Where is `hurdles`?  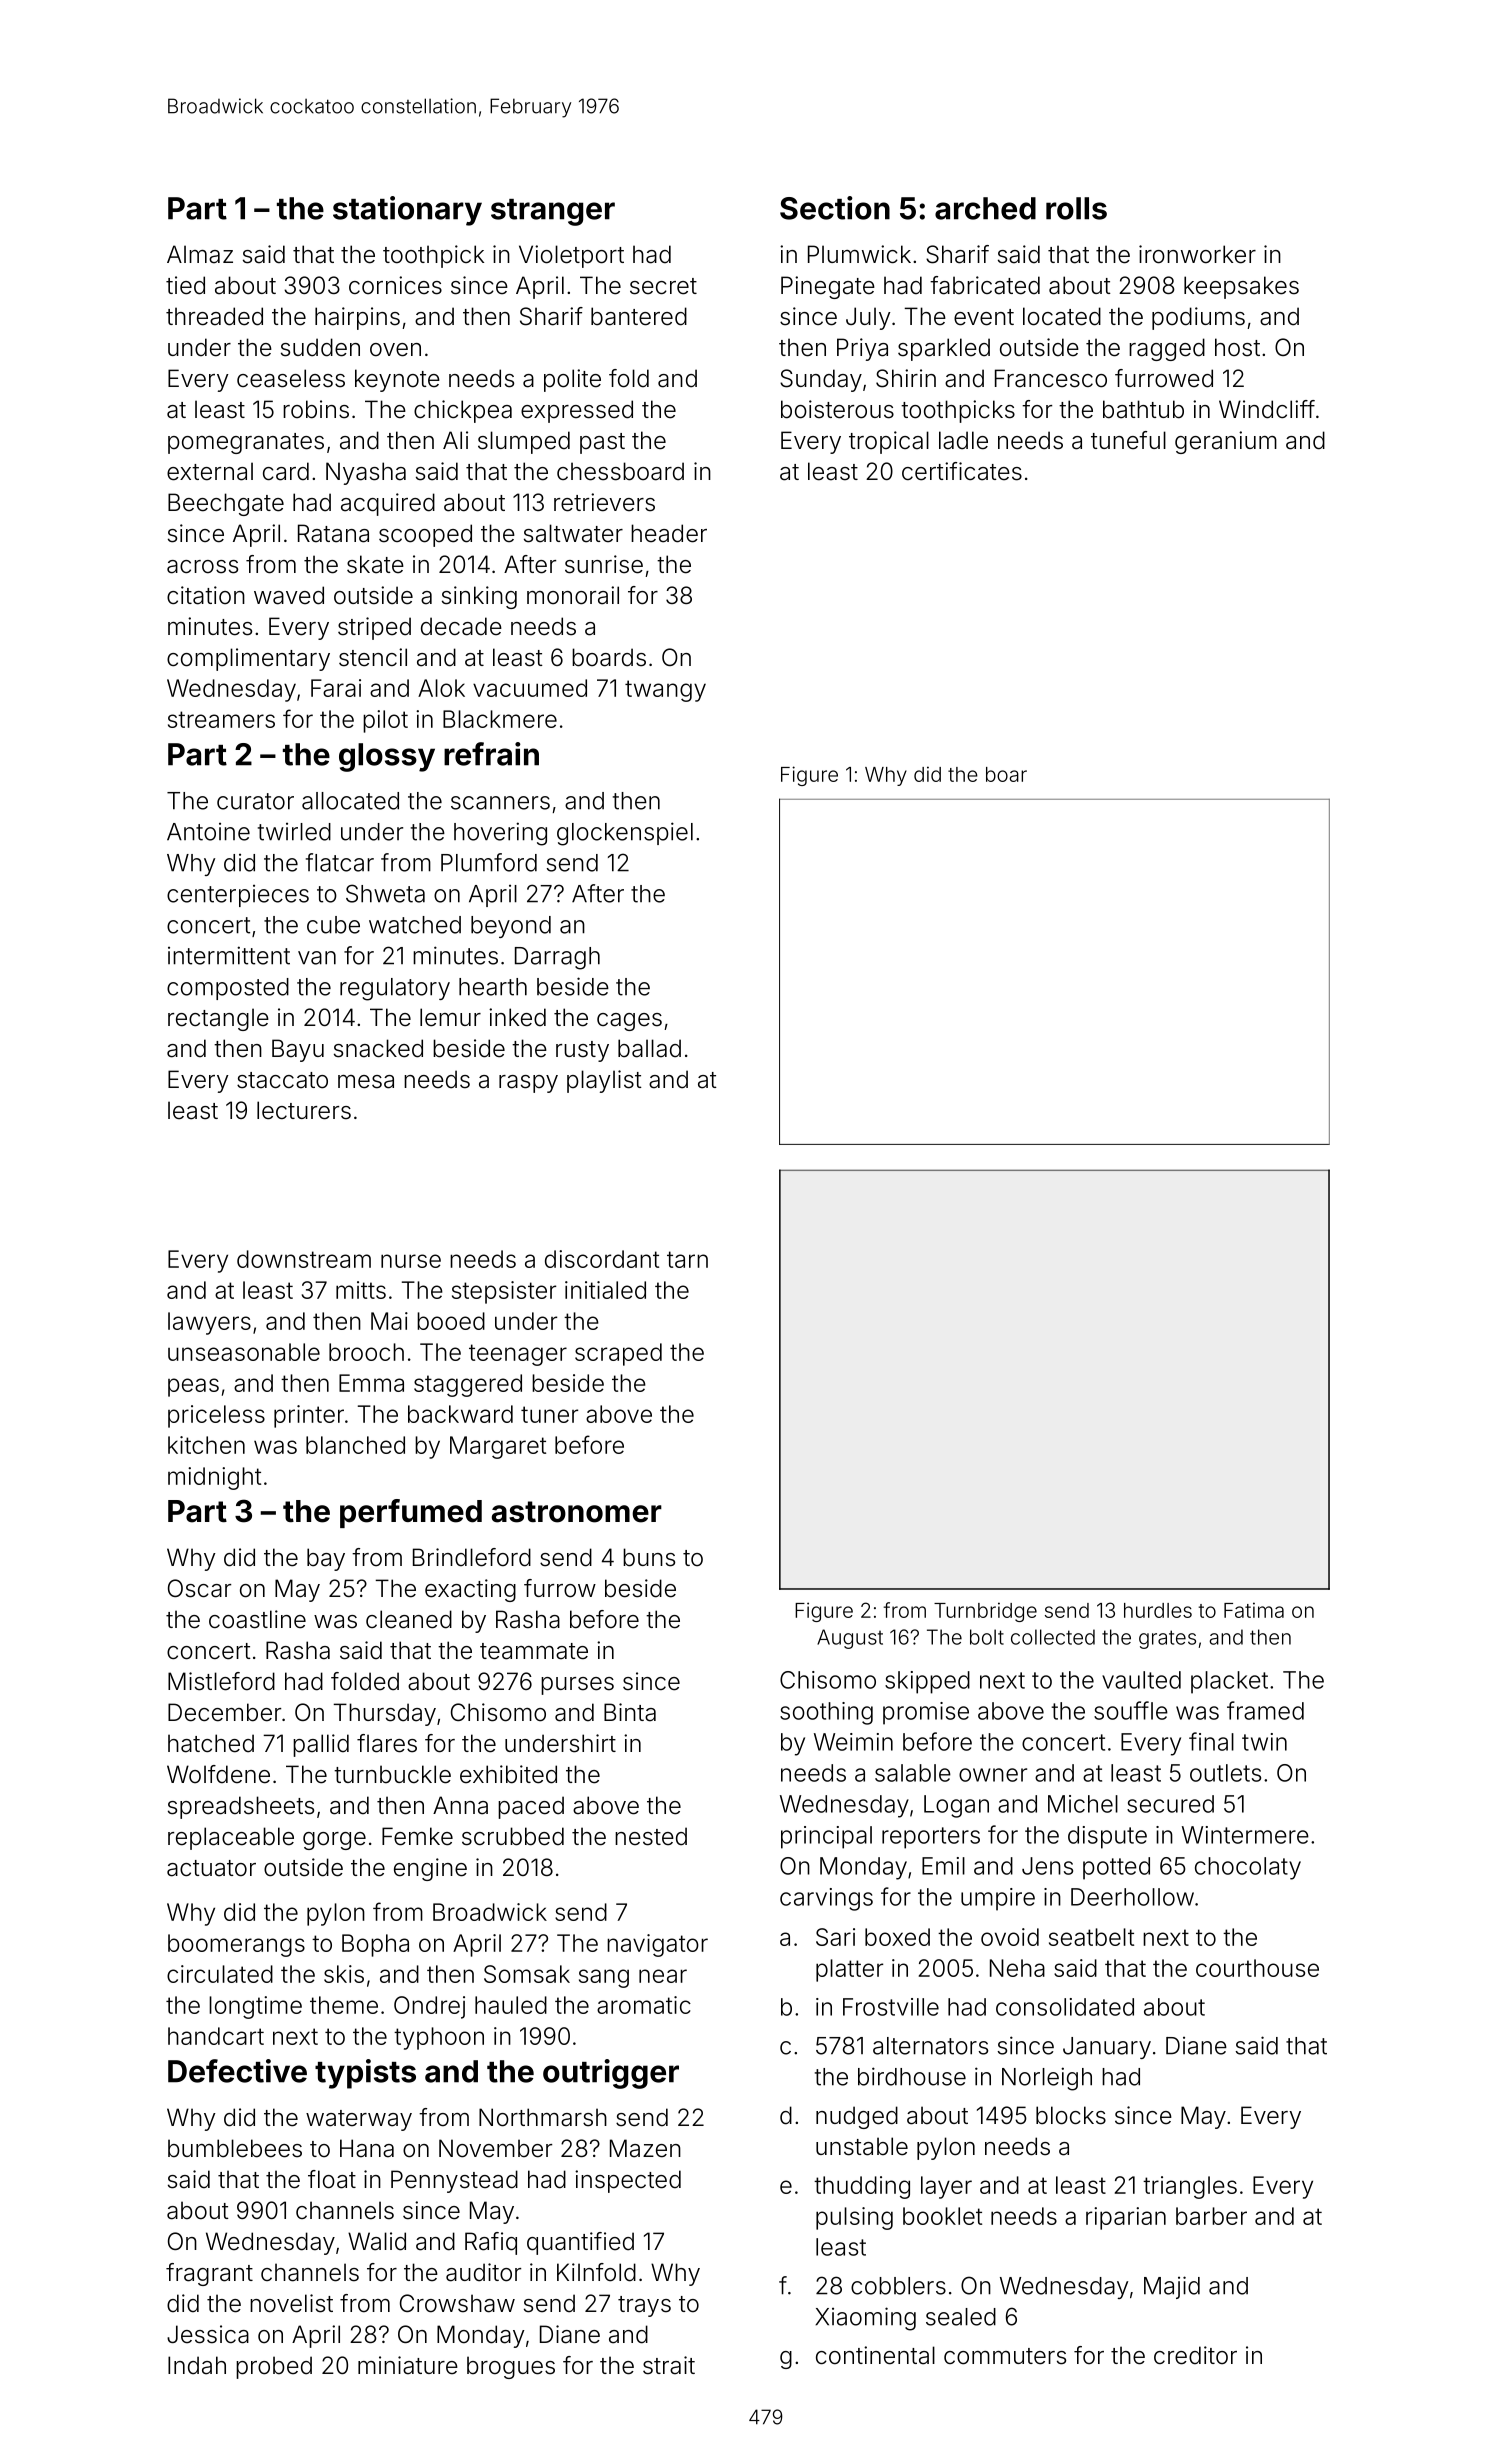
hurdles is located at coordinates (1158, 1610).
